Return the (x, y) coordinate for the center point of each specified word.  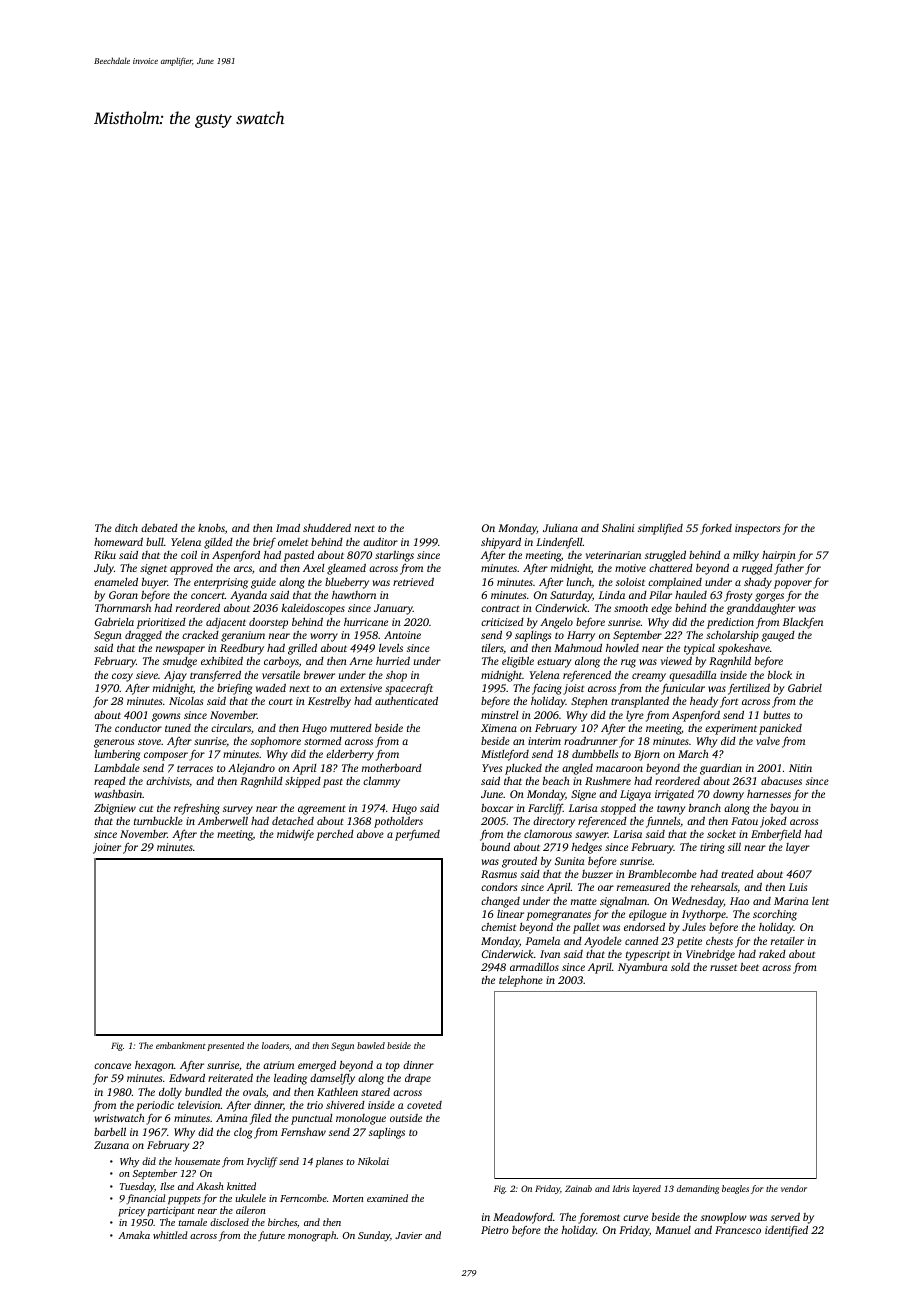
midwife (295, 835)
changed (500, 902)
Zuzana (111, 1145)
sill (734, 847)
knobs (211, 527)
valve (768, 741)
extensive (361, 688)
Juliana (560, 528)
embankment (181, 1045)
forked (716, 529)
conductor (138, 728)
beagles (735, 1189)
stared (375, 1091)
